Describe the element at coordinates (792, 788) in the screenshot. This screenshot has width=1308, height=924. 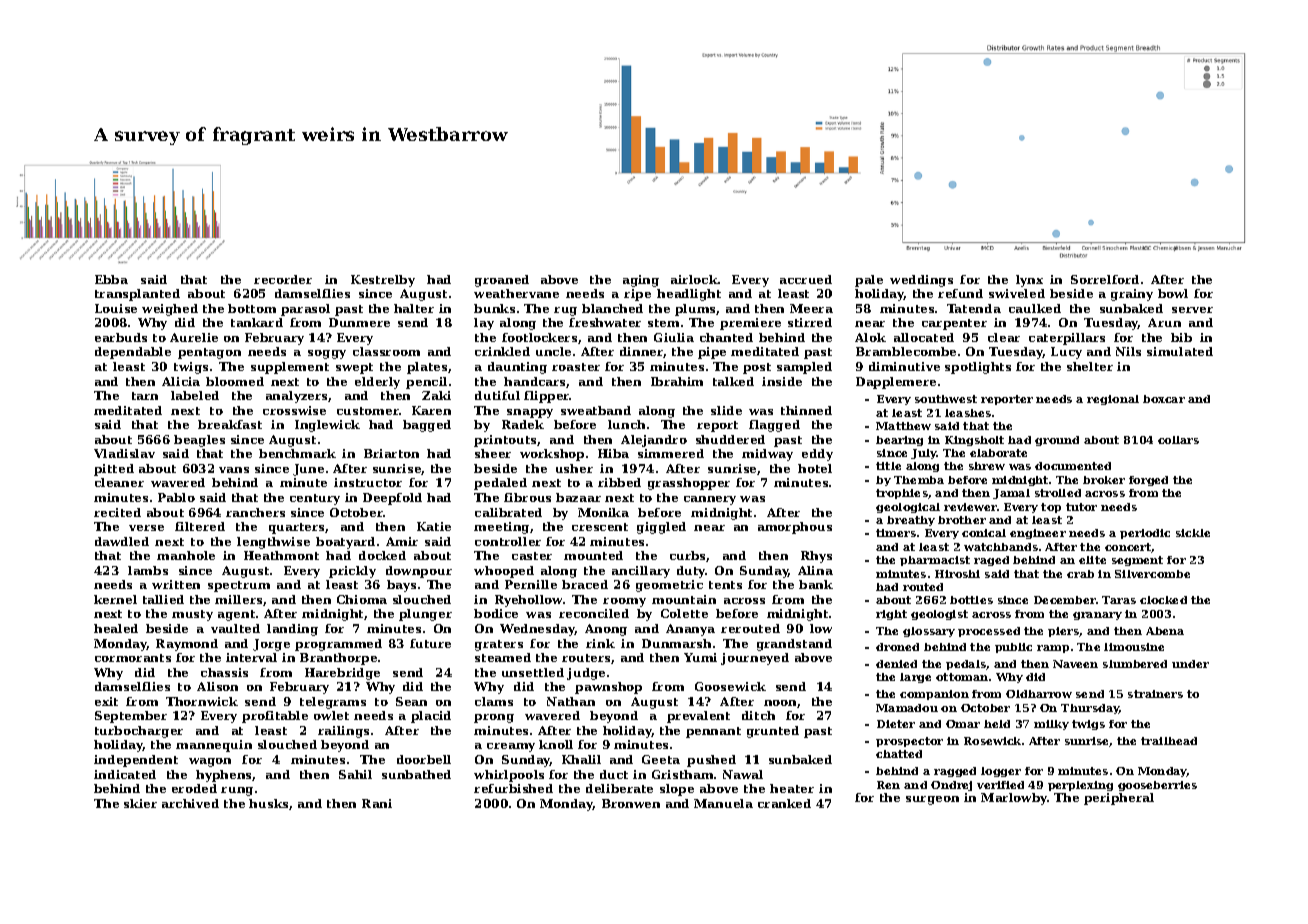
I see `heater` at that location.
